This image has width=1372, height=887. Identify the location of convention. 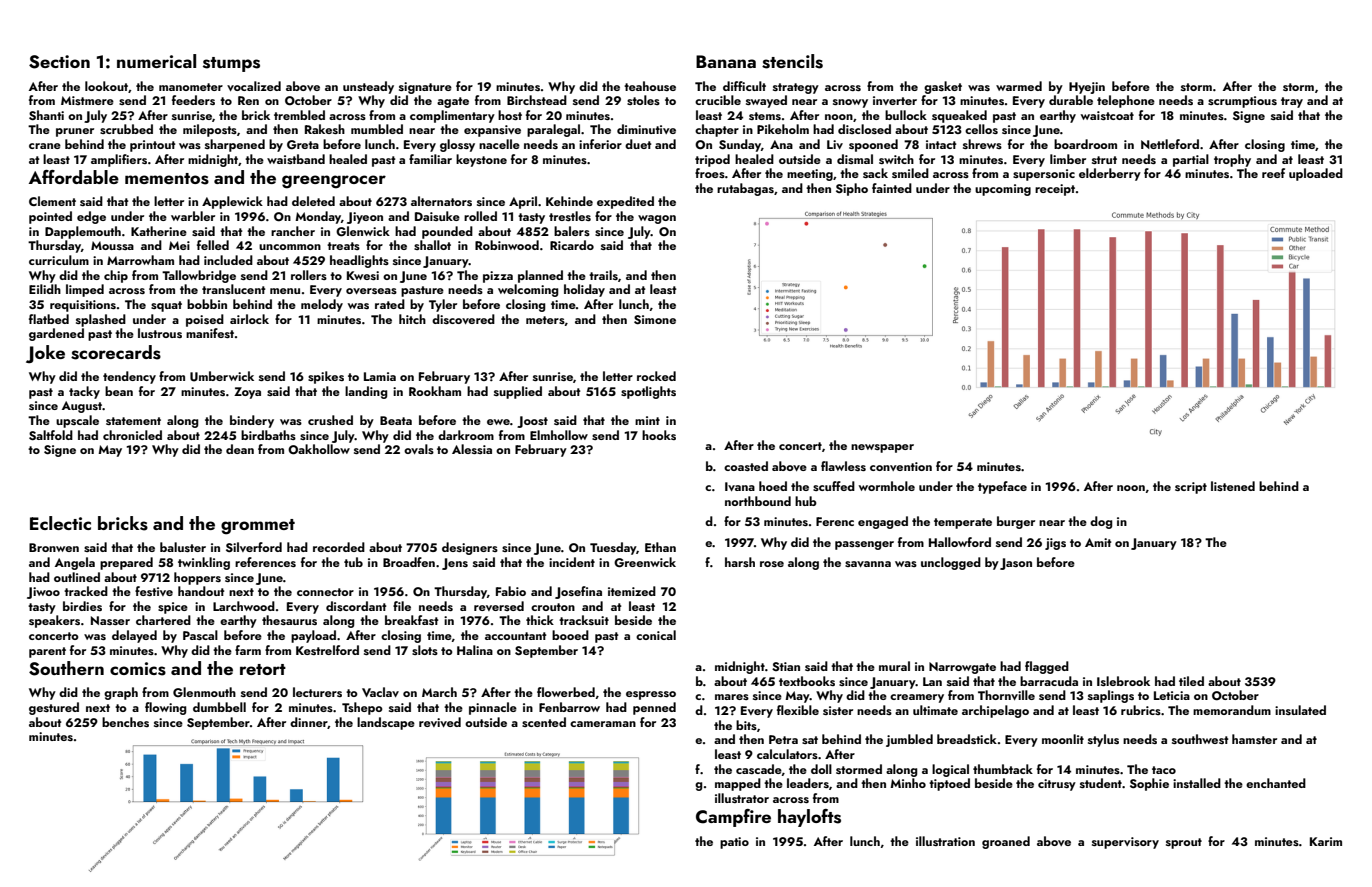
(901, 466).
